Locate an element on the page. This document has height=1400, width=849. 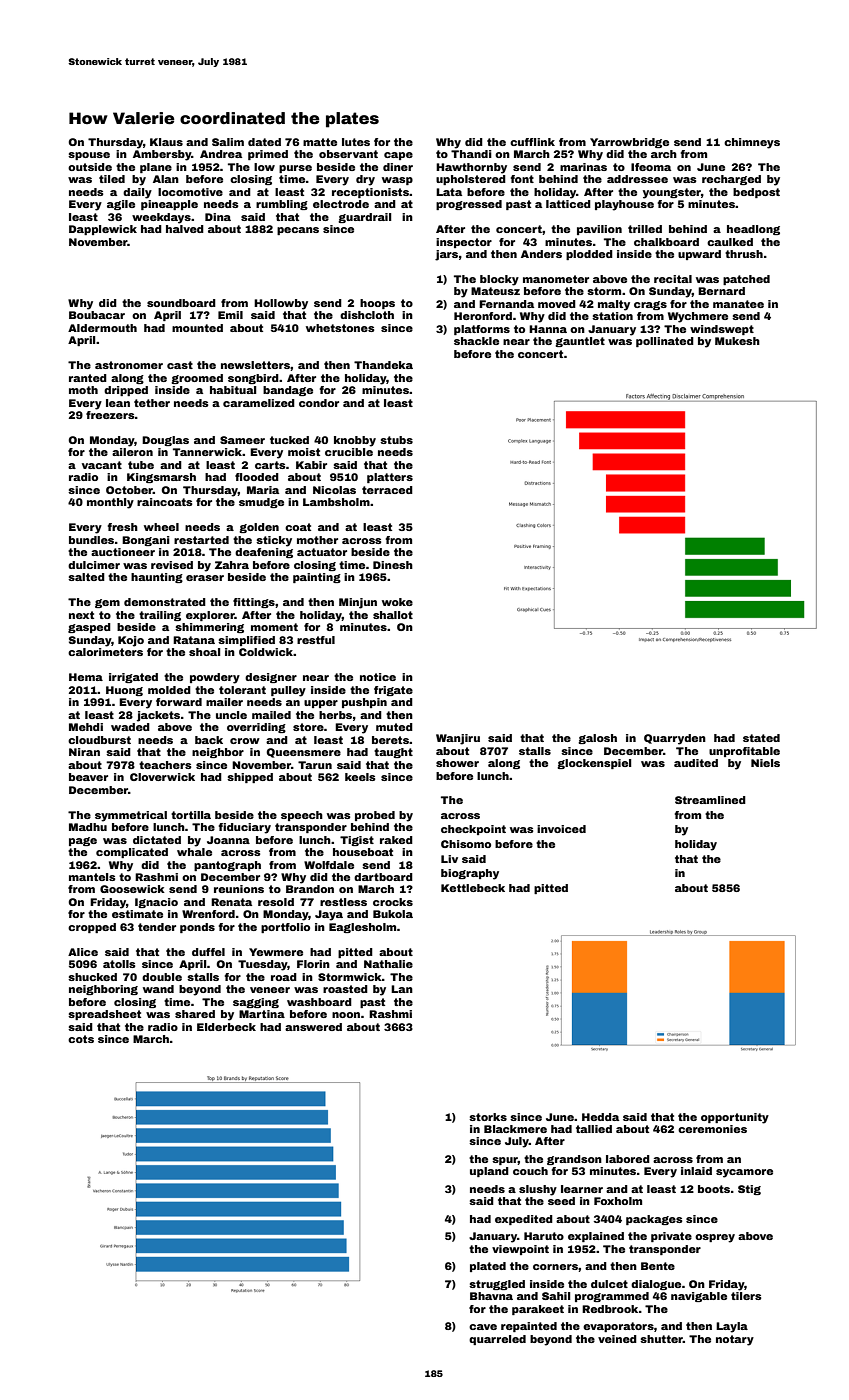
storks is located at coordinates (488, 1117).
